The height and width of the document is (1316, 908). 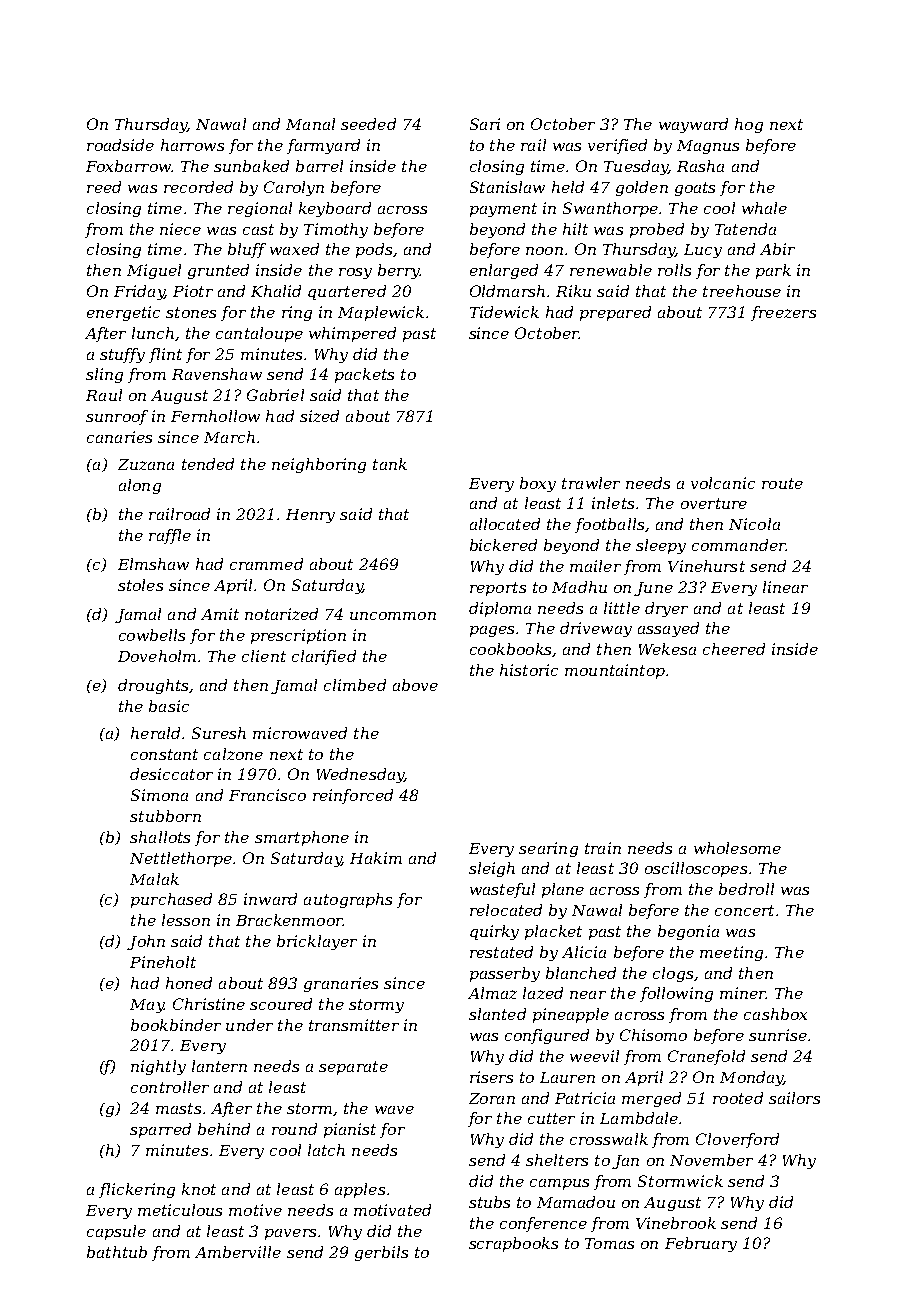 What do you see at coordinates (485, 124) in the document?
I see `Sari` at bounding box center [485, 124].
